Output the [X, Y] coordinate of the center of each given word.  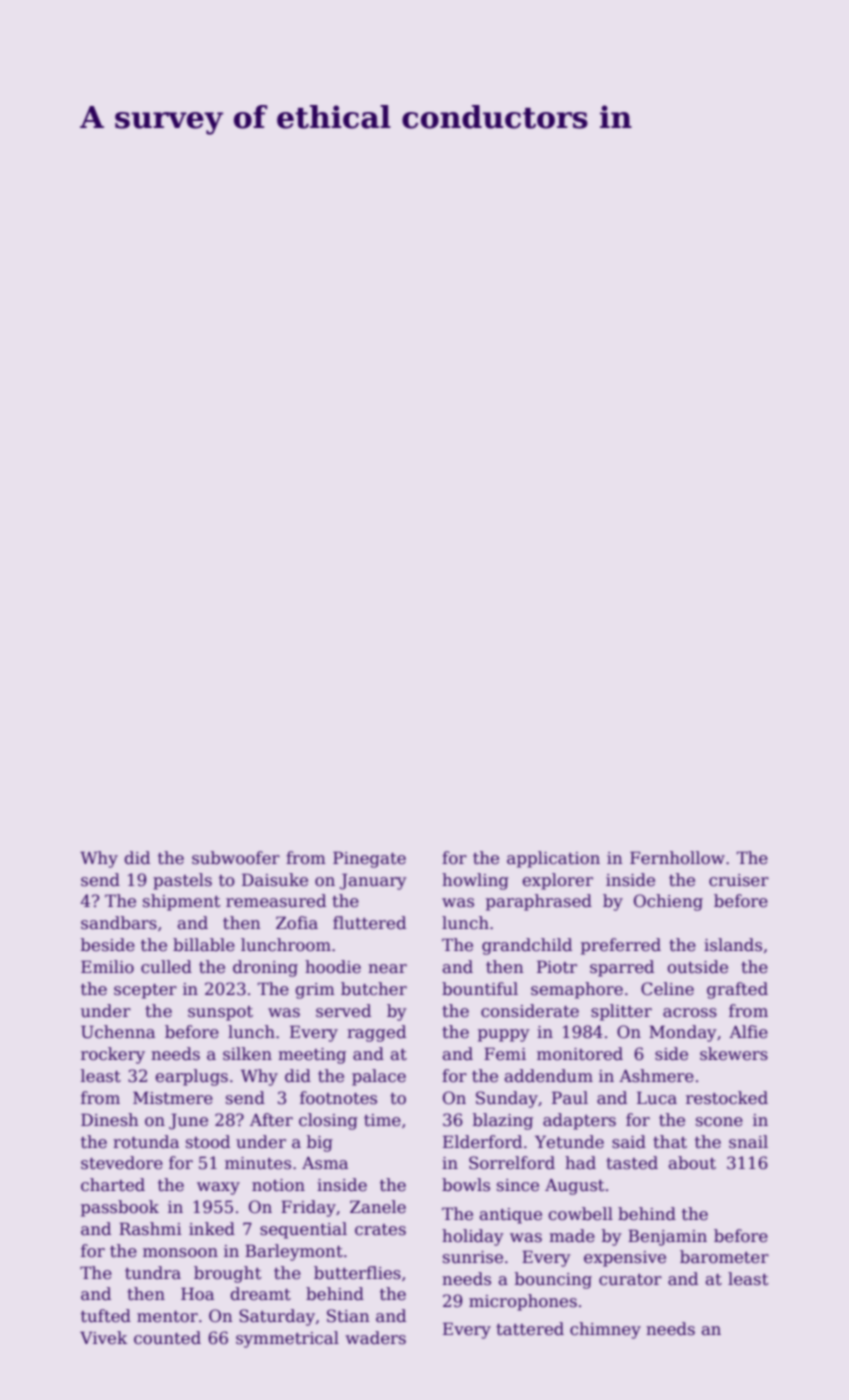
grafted [737, 990]
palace [379, 1077]
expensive [625, 1259]
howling [475, 881]
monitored [580, 1054]
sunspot [220, 1013]
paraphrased [539, 902]
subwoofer [236, 858]
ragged [376, 1033]
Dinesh [110, 1120]
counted [167, 1338]
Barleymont [294, 1252]
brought [228, 1274]
